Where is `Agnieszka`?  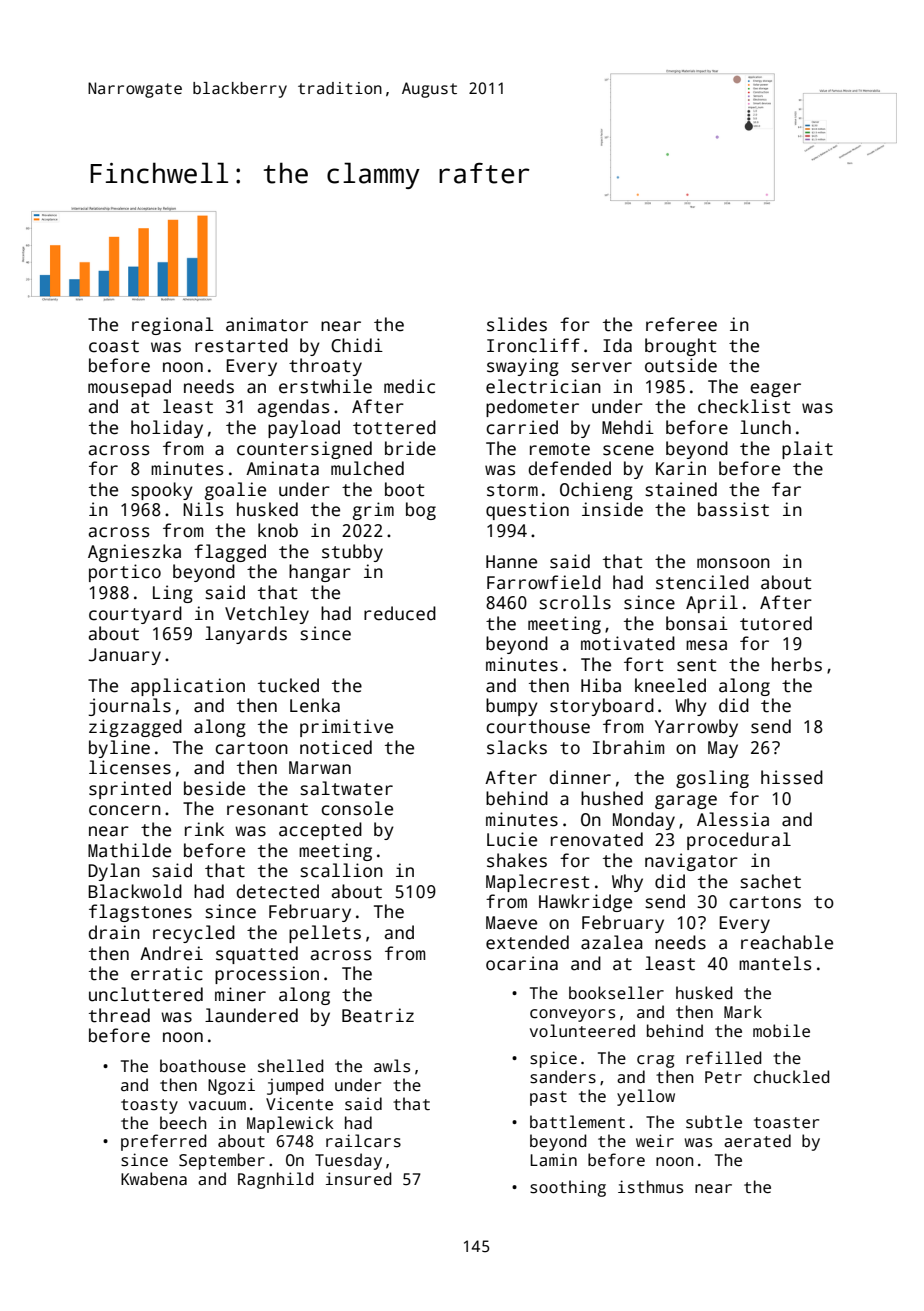
Agnieszka is located at coordinates (134, 553).
